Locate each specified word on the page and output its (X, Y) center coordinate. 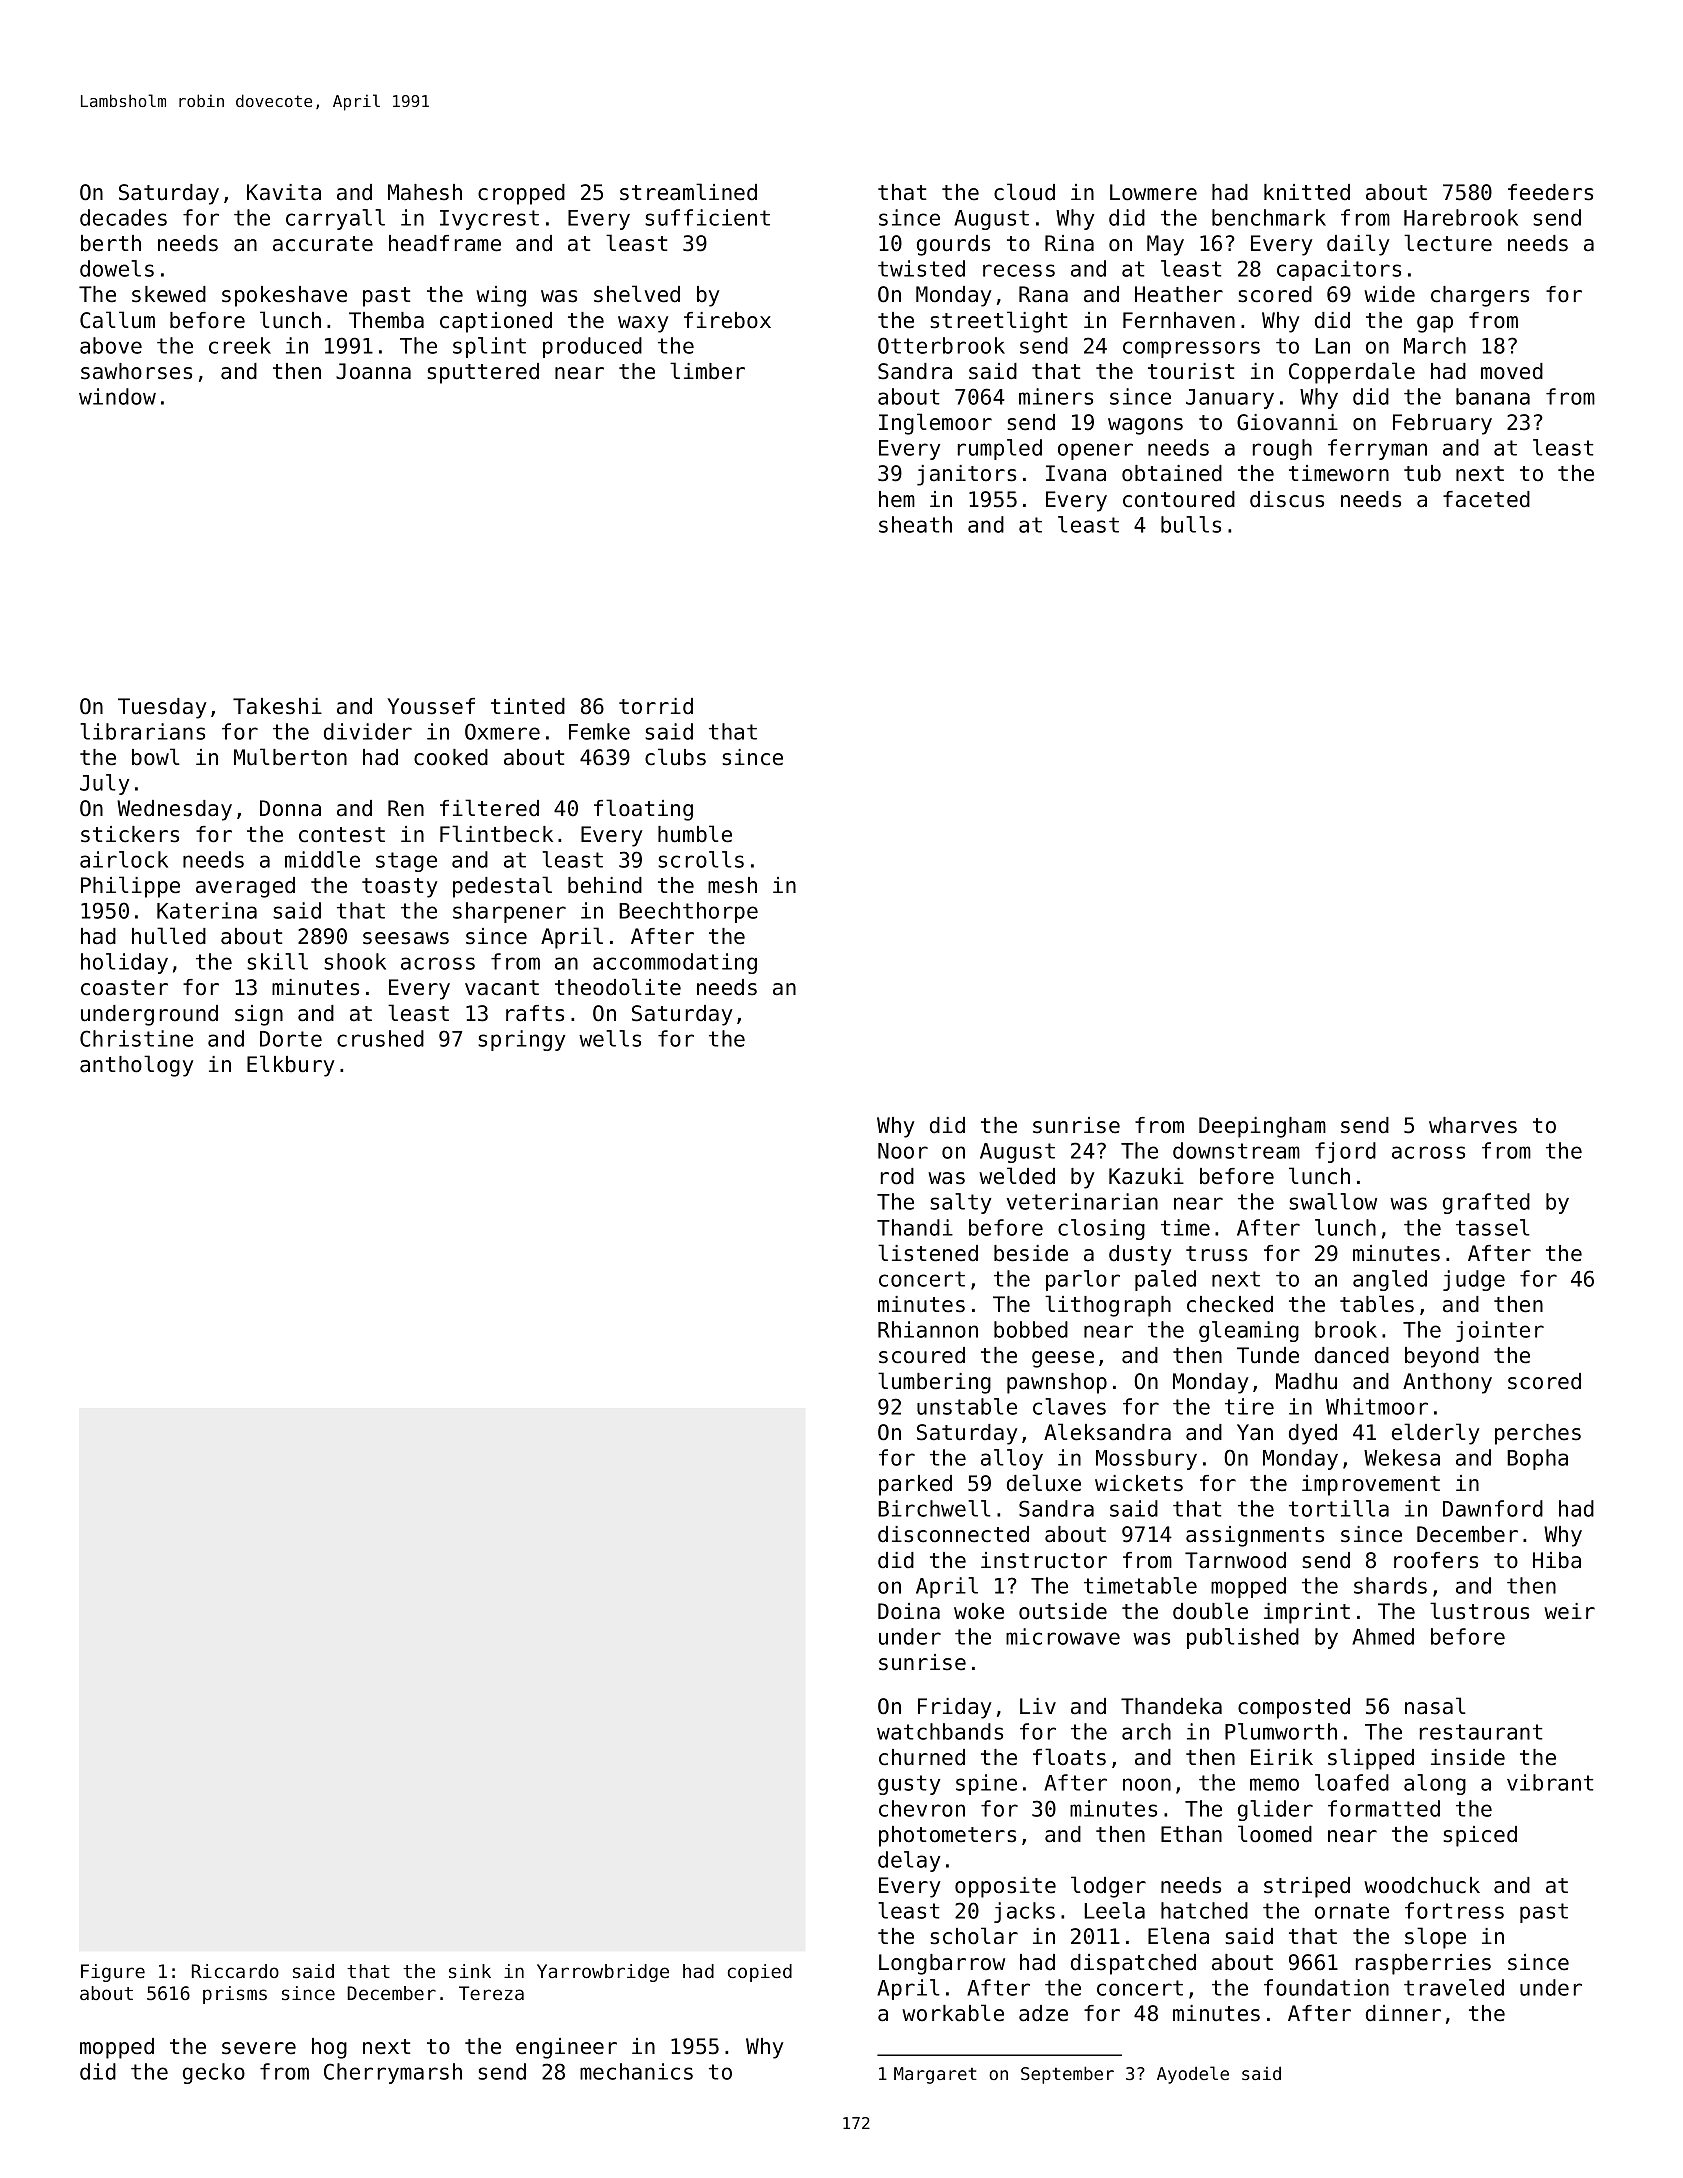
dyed (1313, 1434)
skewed (169, 294)
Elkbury (290, 1066)
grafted (1486, 1203)
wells (610, 1038)
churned (922, 1757)
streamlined (688, 192)
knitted (1307, 192)
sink (470, 1971)
